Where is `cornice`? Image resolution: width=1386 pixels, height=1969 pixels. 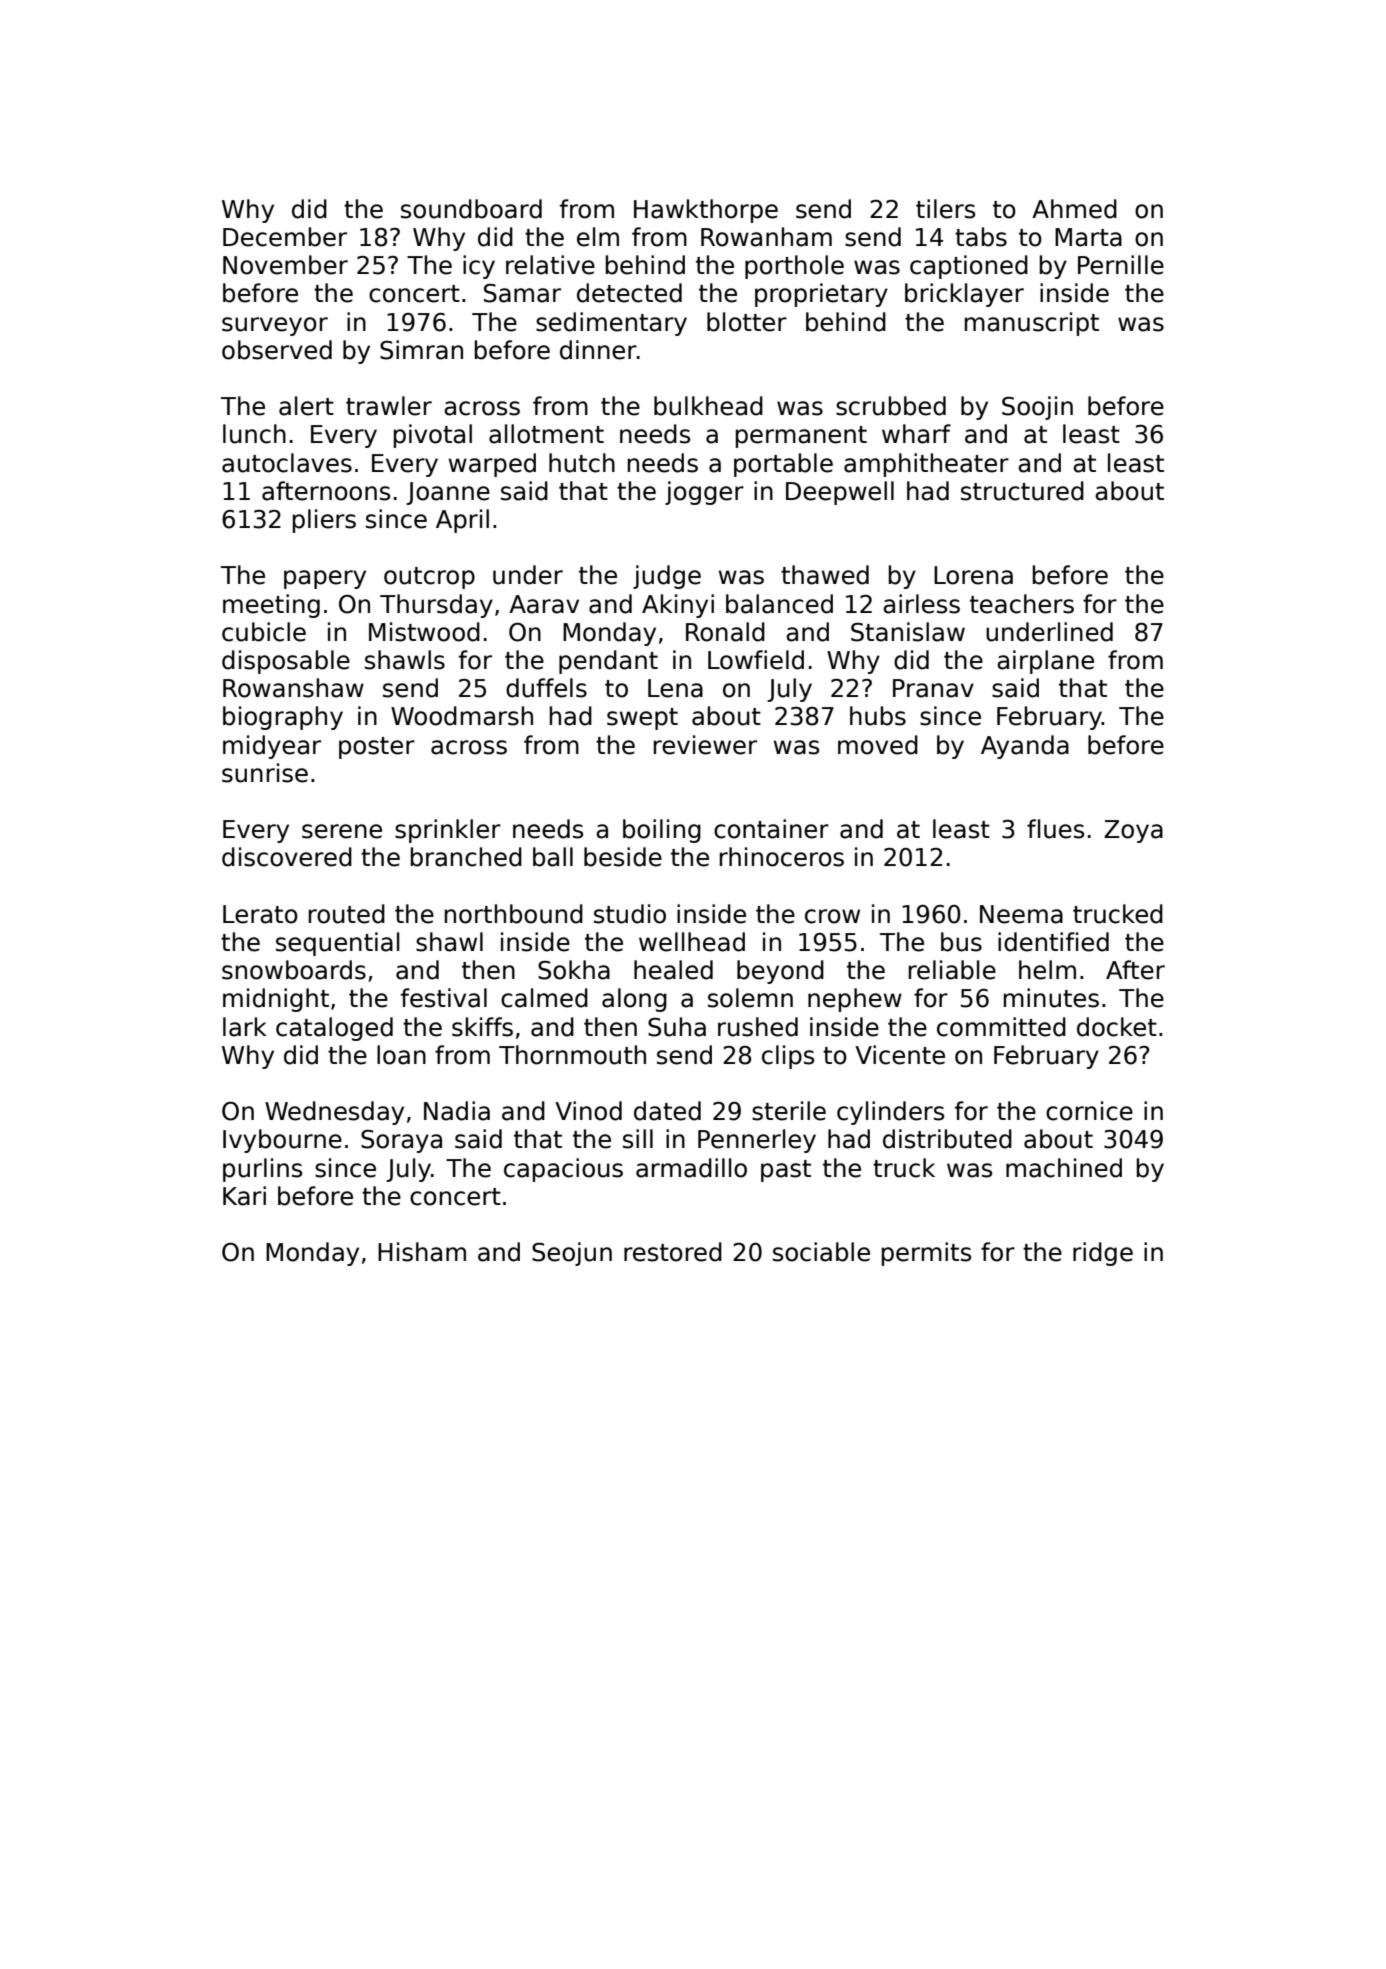
cornice is located at coordinates (1089, 1111).
